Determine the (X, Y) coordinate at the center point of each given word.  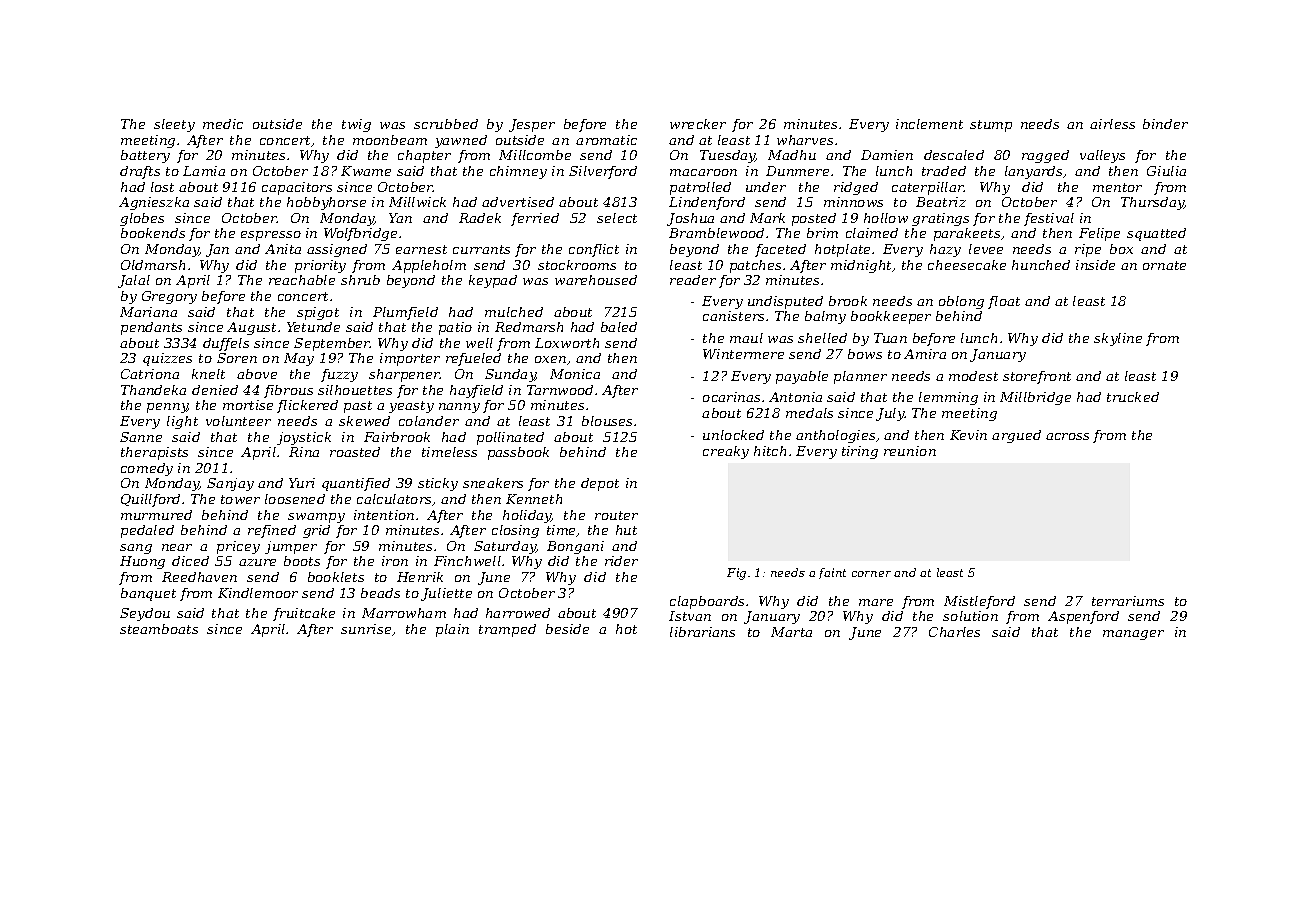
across (1067, 436)
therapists (154, 453)
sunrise (366, 629)
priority (320, 266)
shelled (822, 338)
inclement (929, 124)
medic (223, 124)
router (616, 515)
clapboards (707, 602)
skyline (1118, 339)
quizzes (167, 359)
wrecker (698, 124)
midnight (862, 266)
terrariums (1128, 601)
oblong (961, 302)
